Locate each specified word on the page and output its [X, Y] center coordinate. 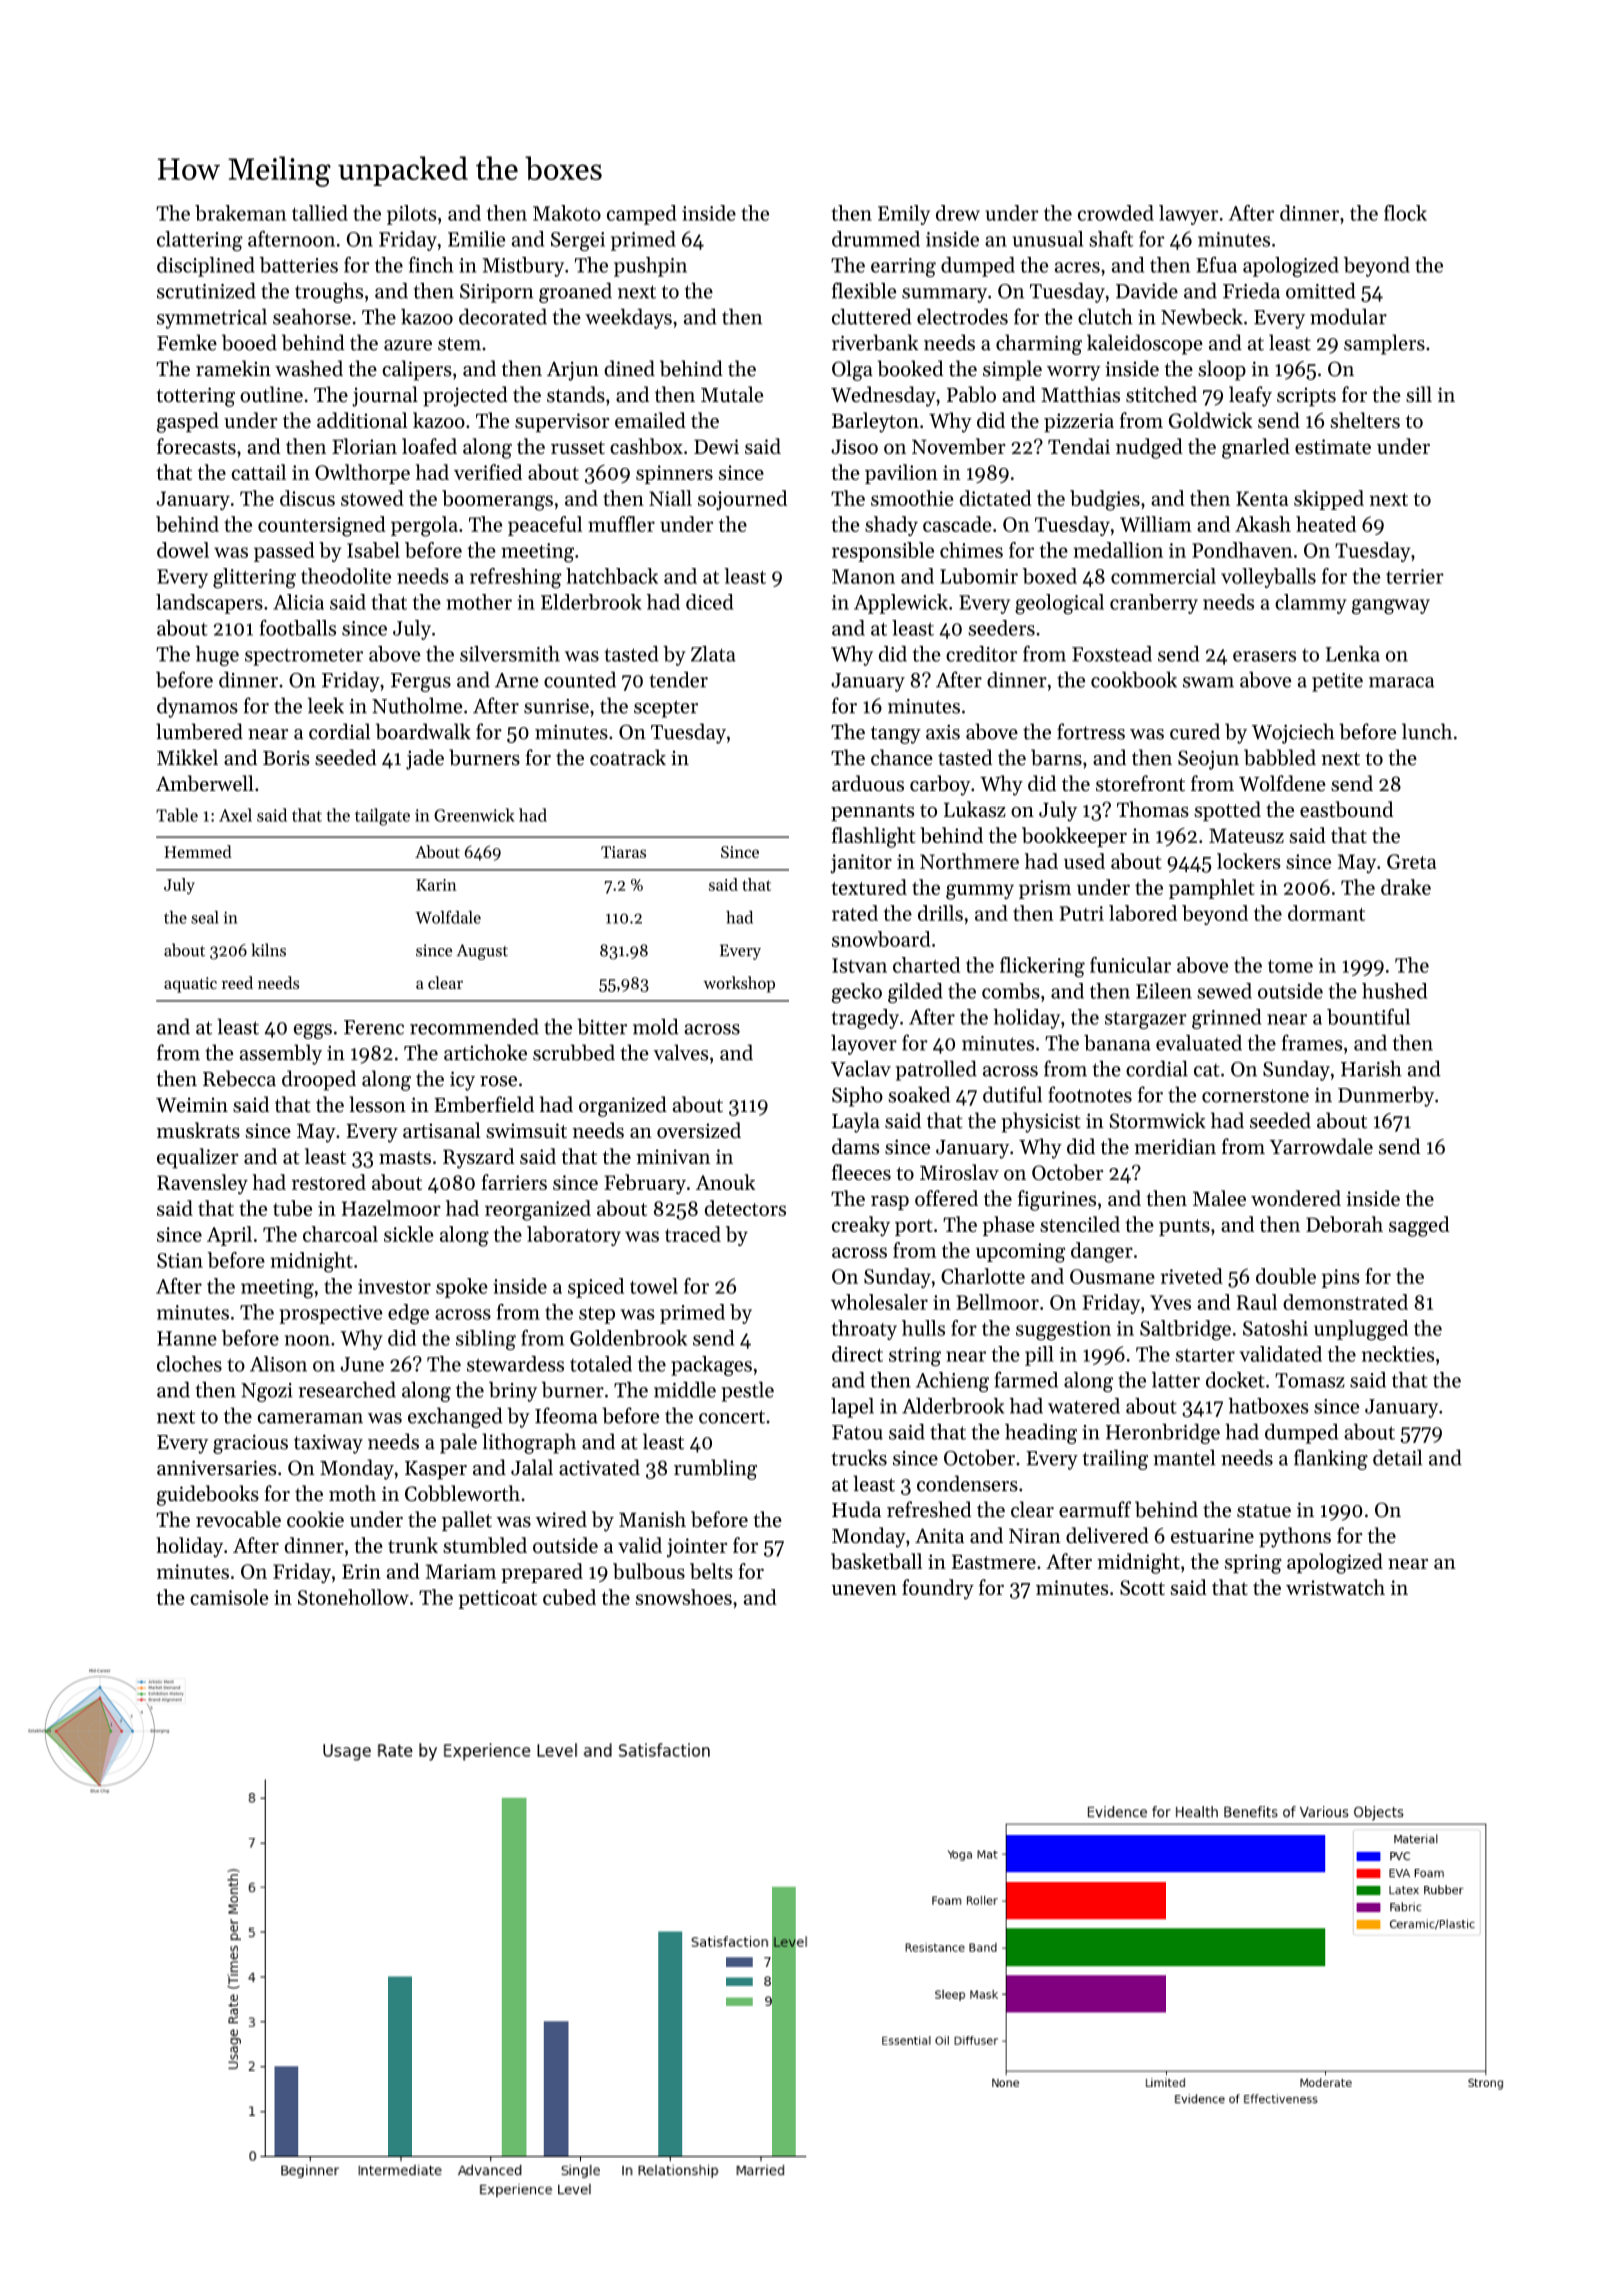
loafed [429, 446]
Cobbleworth [462, 1493]
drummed [876, 239]
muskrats [198, 1130]
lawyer [1188, 215]
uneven [864, 1590]
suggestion [1063, 1331]
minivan [673, 1156]
